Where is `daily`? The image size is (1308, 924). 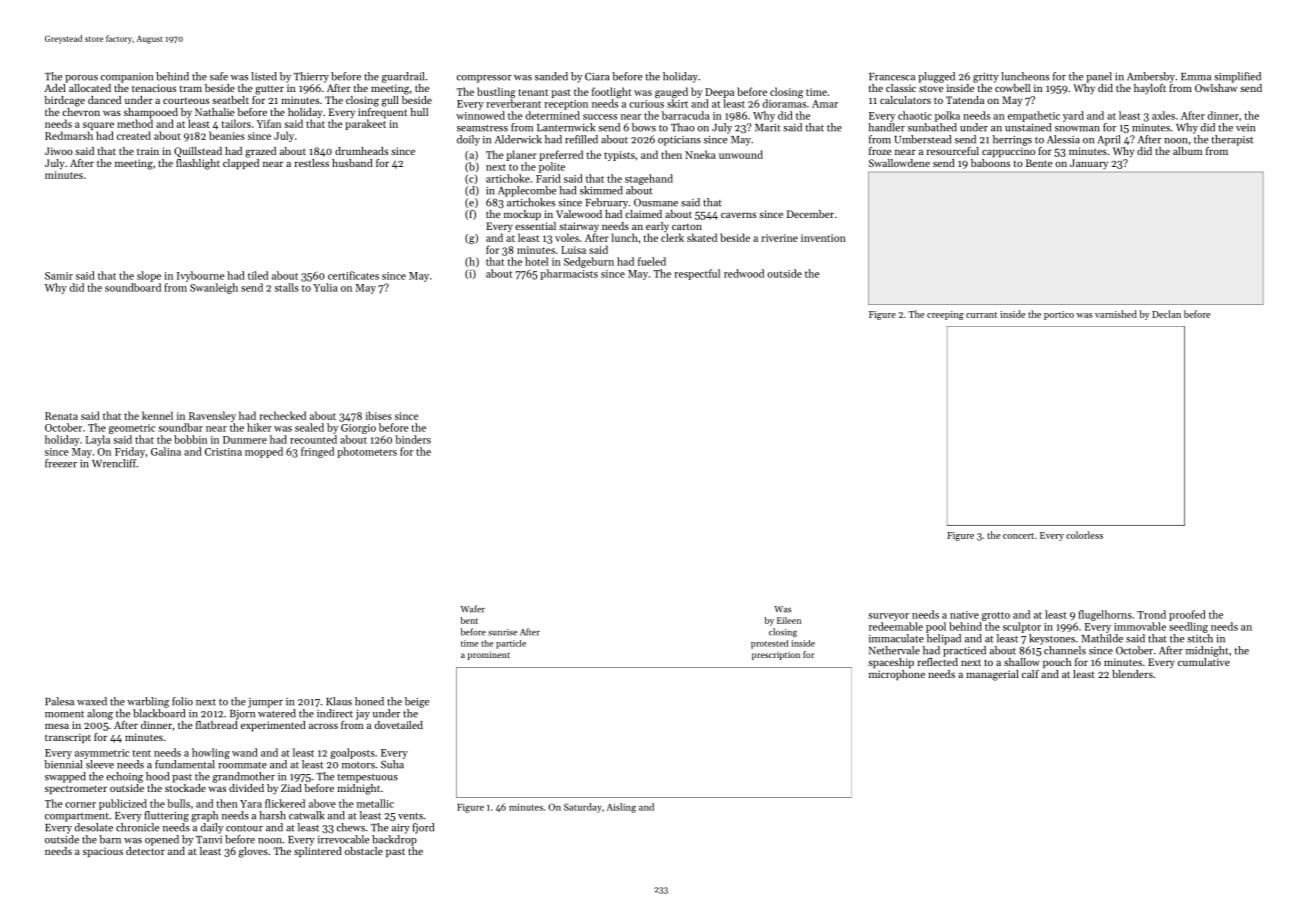 daily is located at coordinates (212, 828).
